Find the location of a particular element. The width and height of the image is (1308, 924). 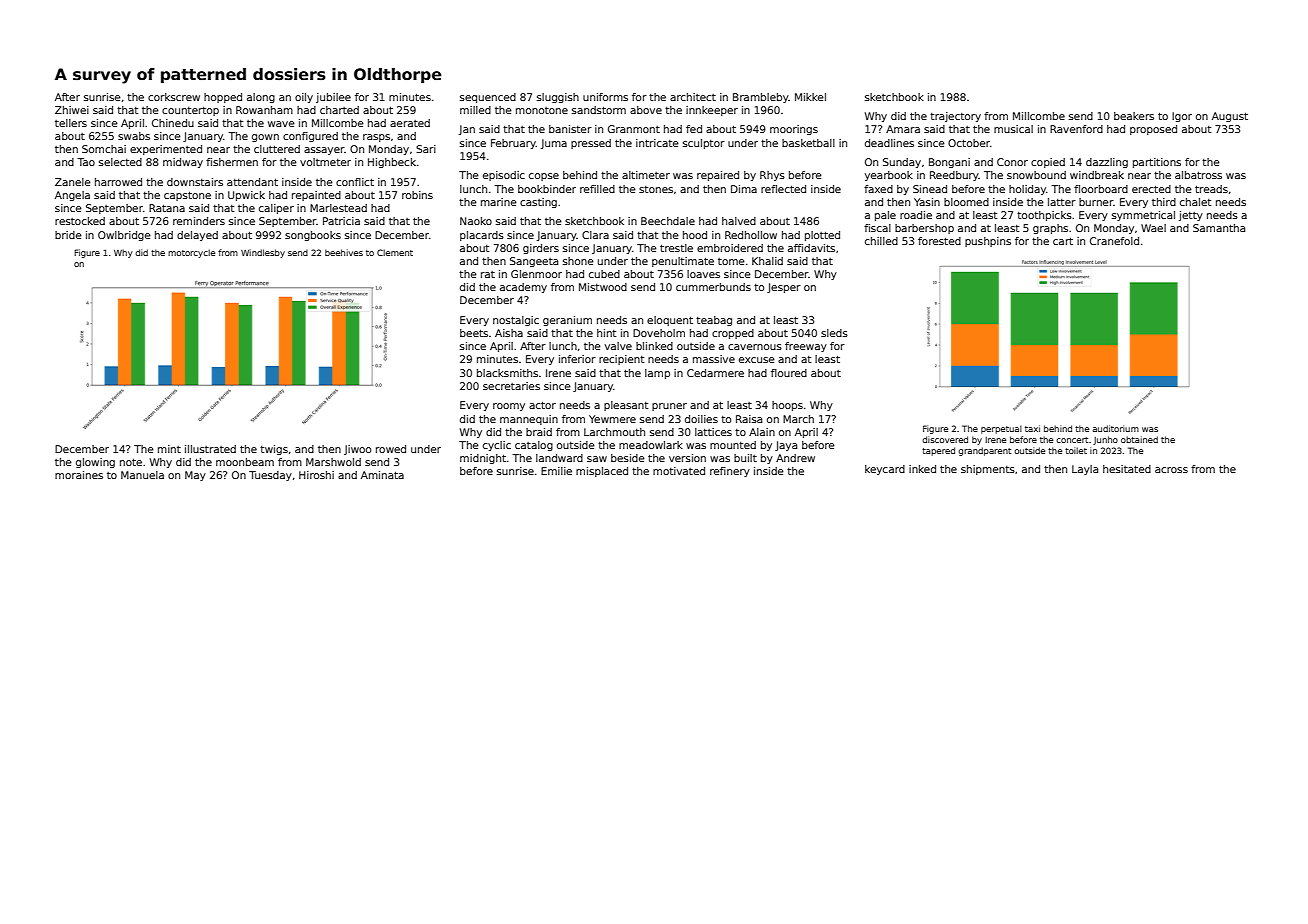

jubilee is located at coordinates (333, 98).
